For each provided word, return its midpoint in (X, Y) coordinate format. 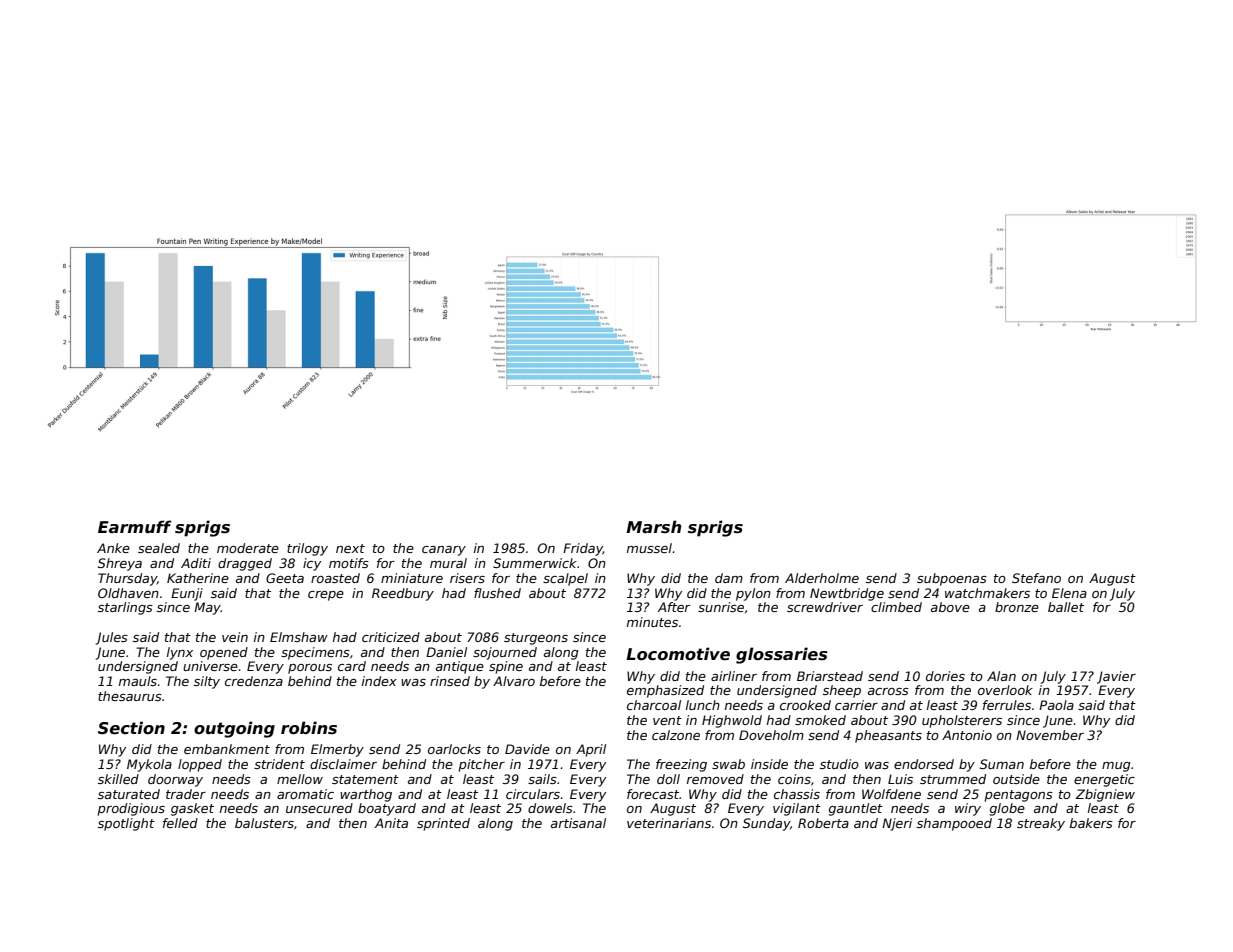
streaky (1041, 824)
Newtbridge (847, 594)
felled (180, 823)
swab (728, 764)
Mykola (149, 765)
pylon (753, 594)
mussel (649, 548)
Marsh (653, 526)
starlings (125, 608)
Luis (900, 779)
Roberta (823, 823)
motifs (349, 563)
